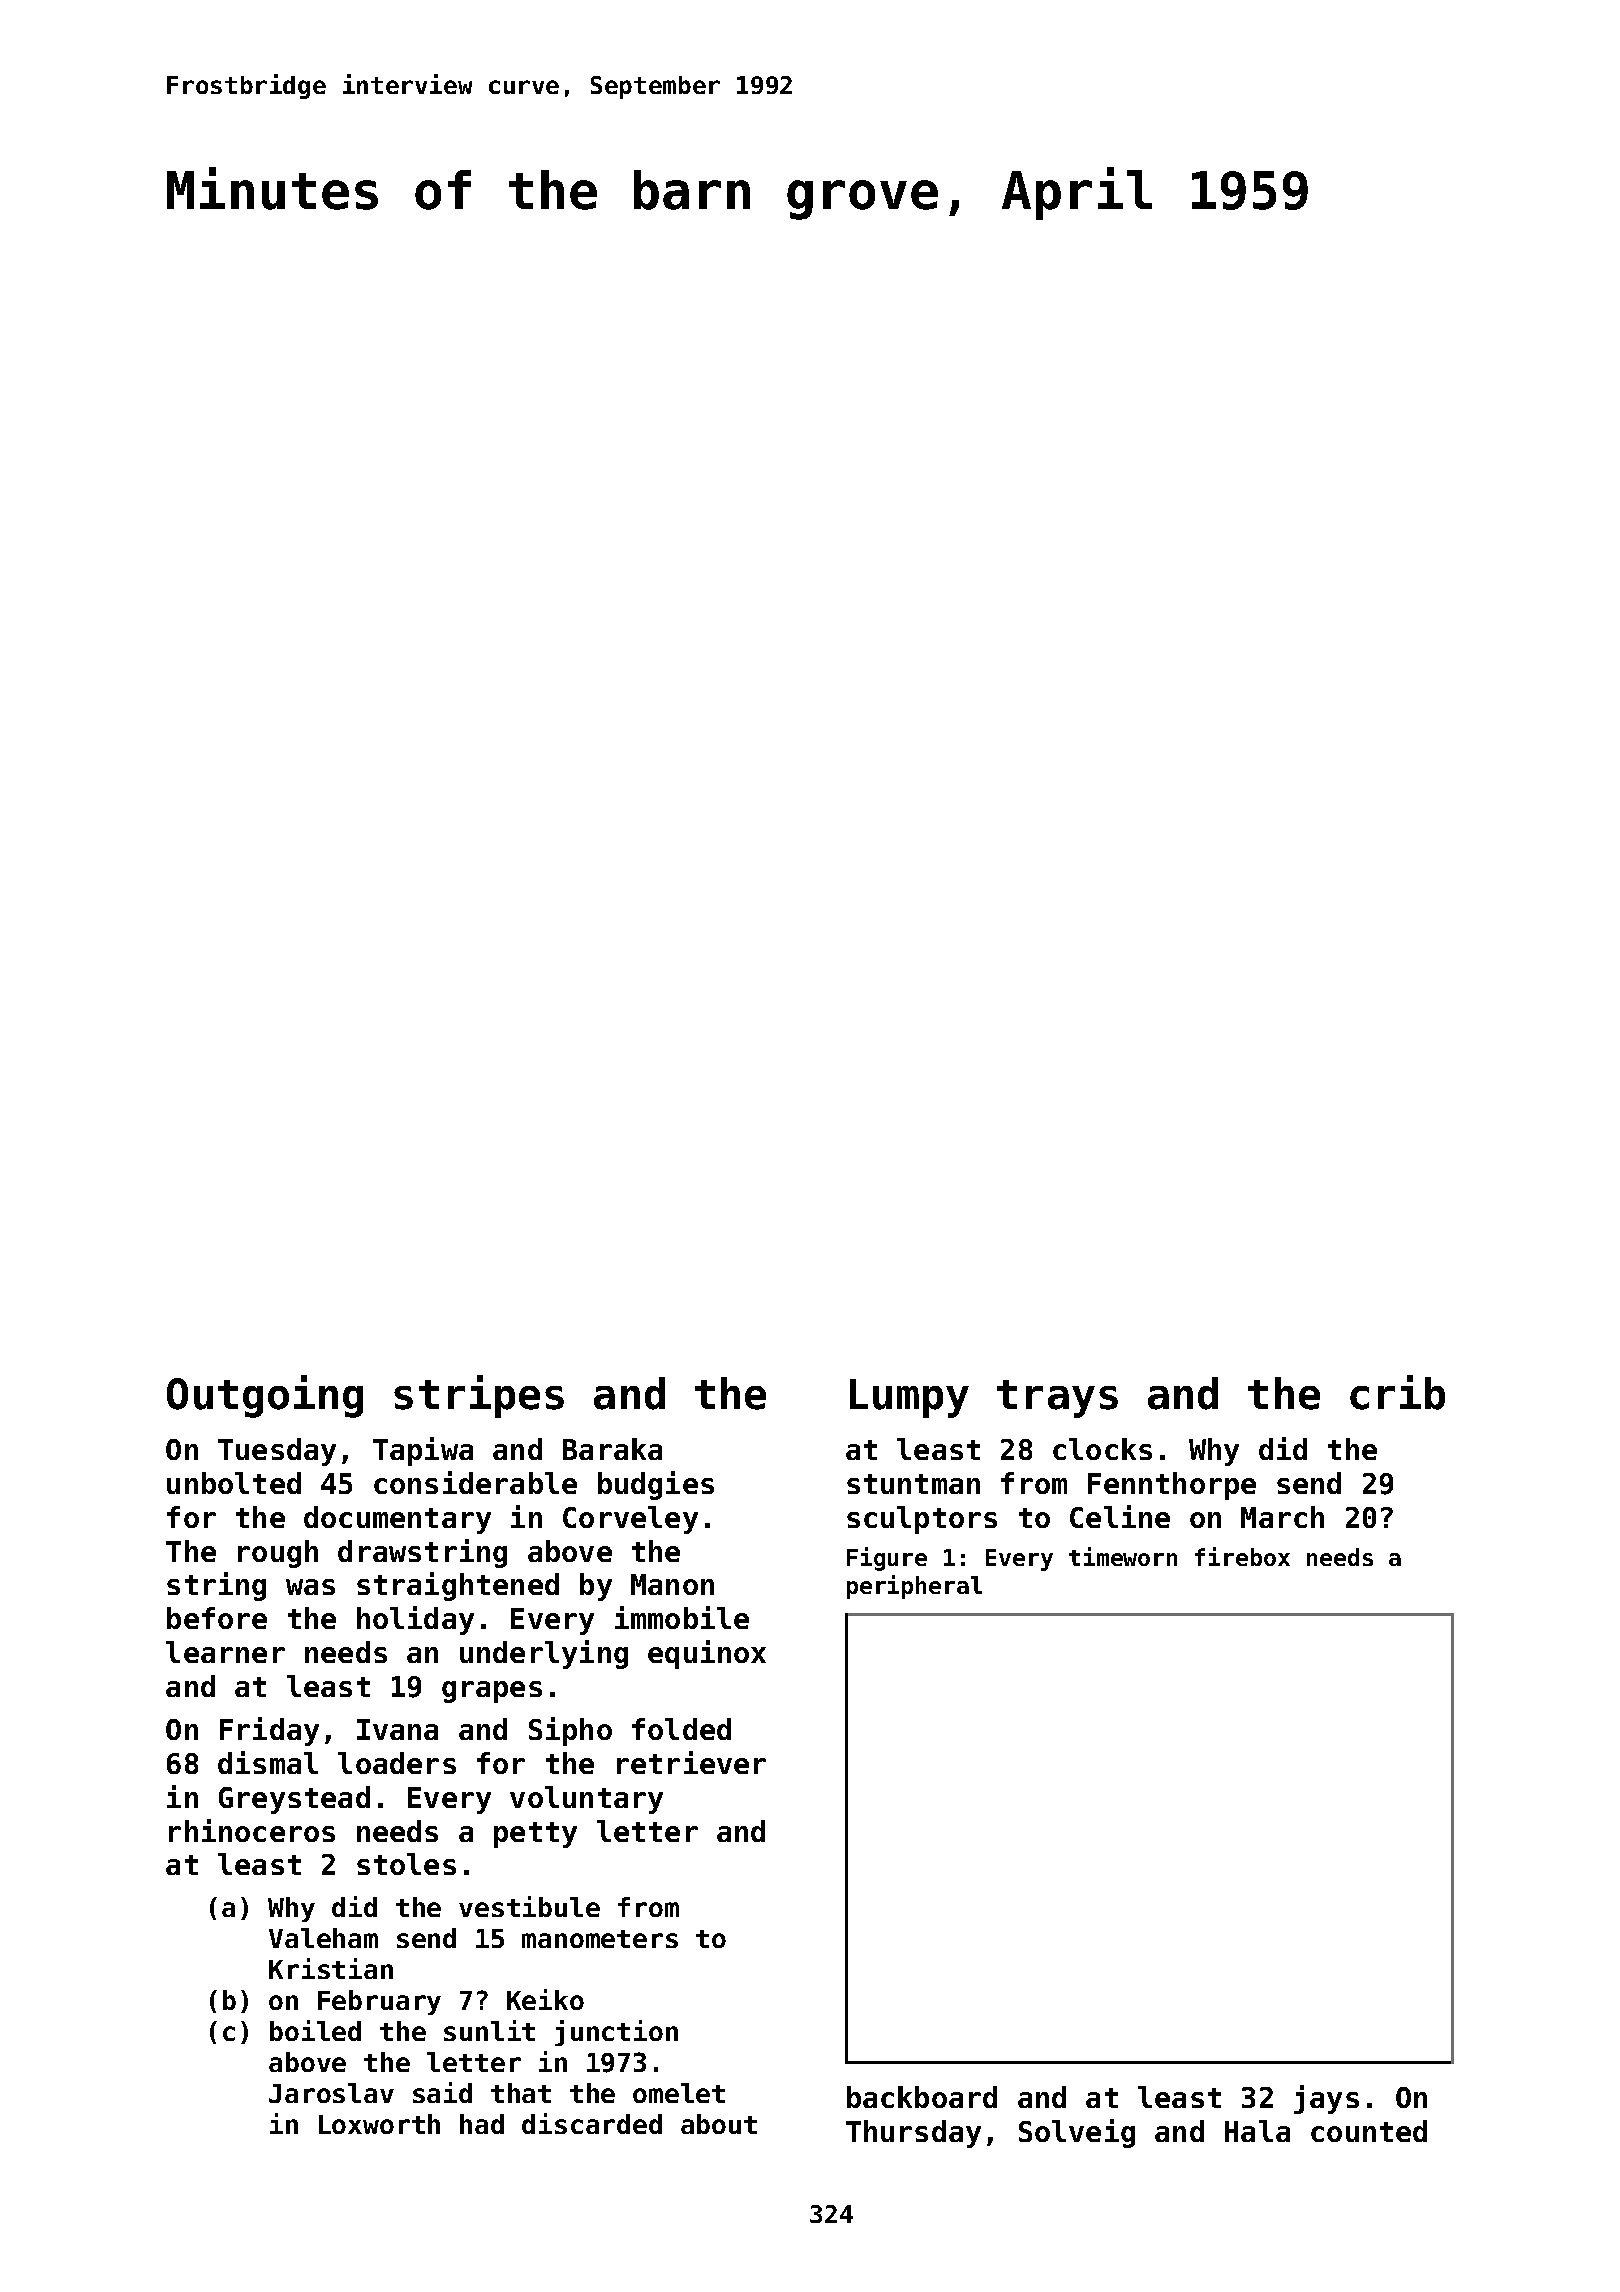  What do you see at coordinates (277, 1452) in the screenshot?
I see `Tuesday` at bounding box center [277, 1452].
